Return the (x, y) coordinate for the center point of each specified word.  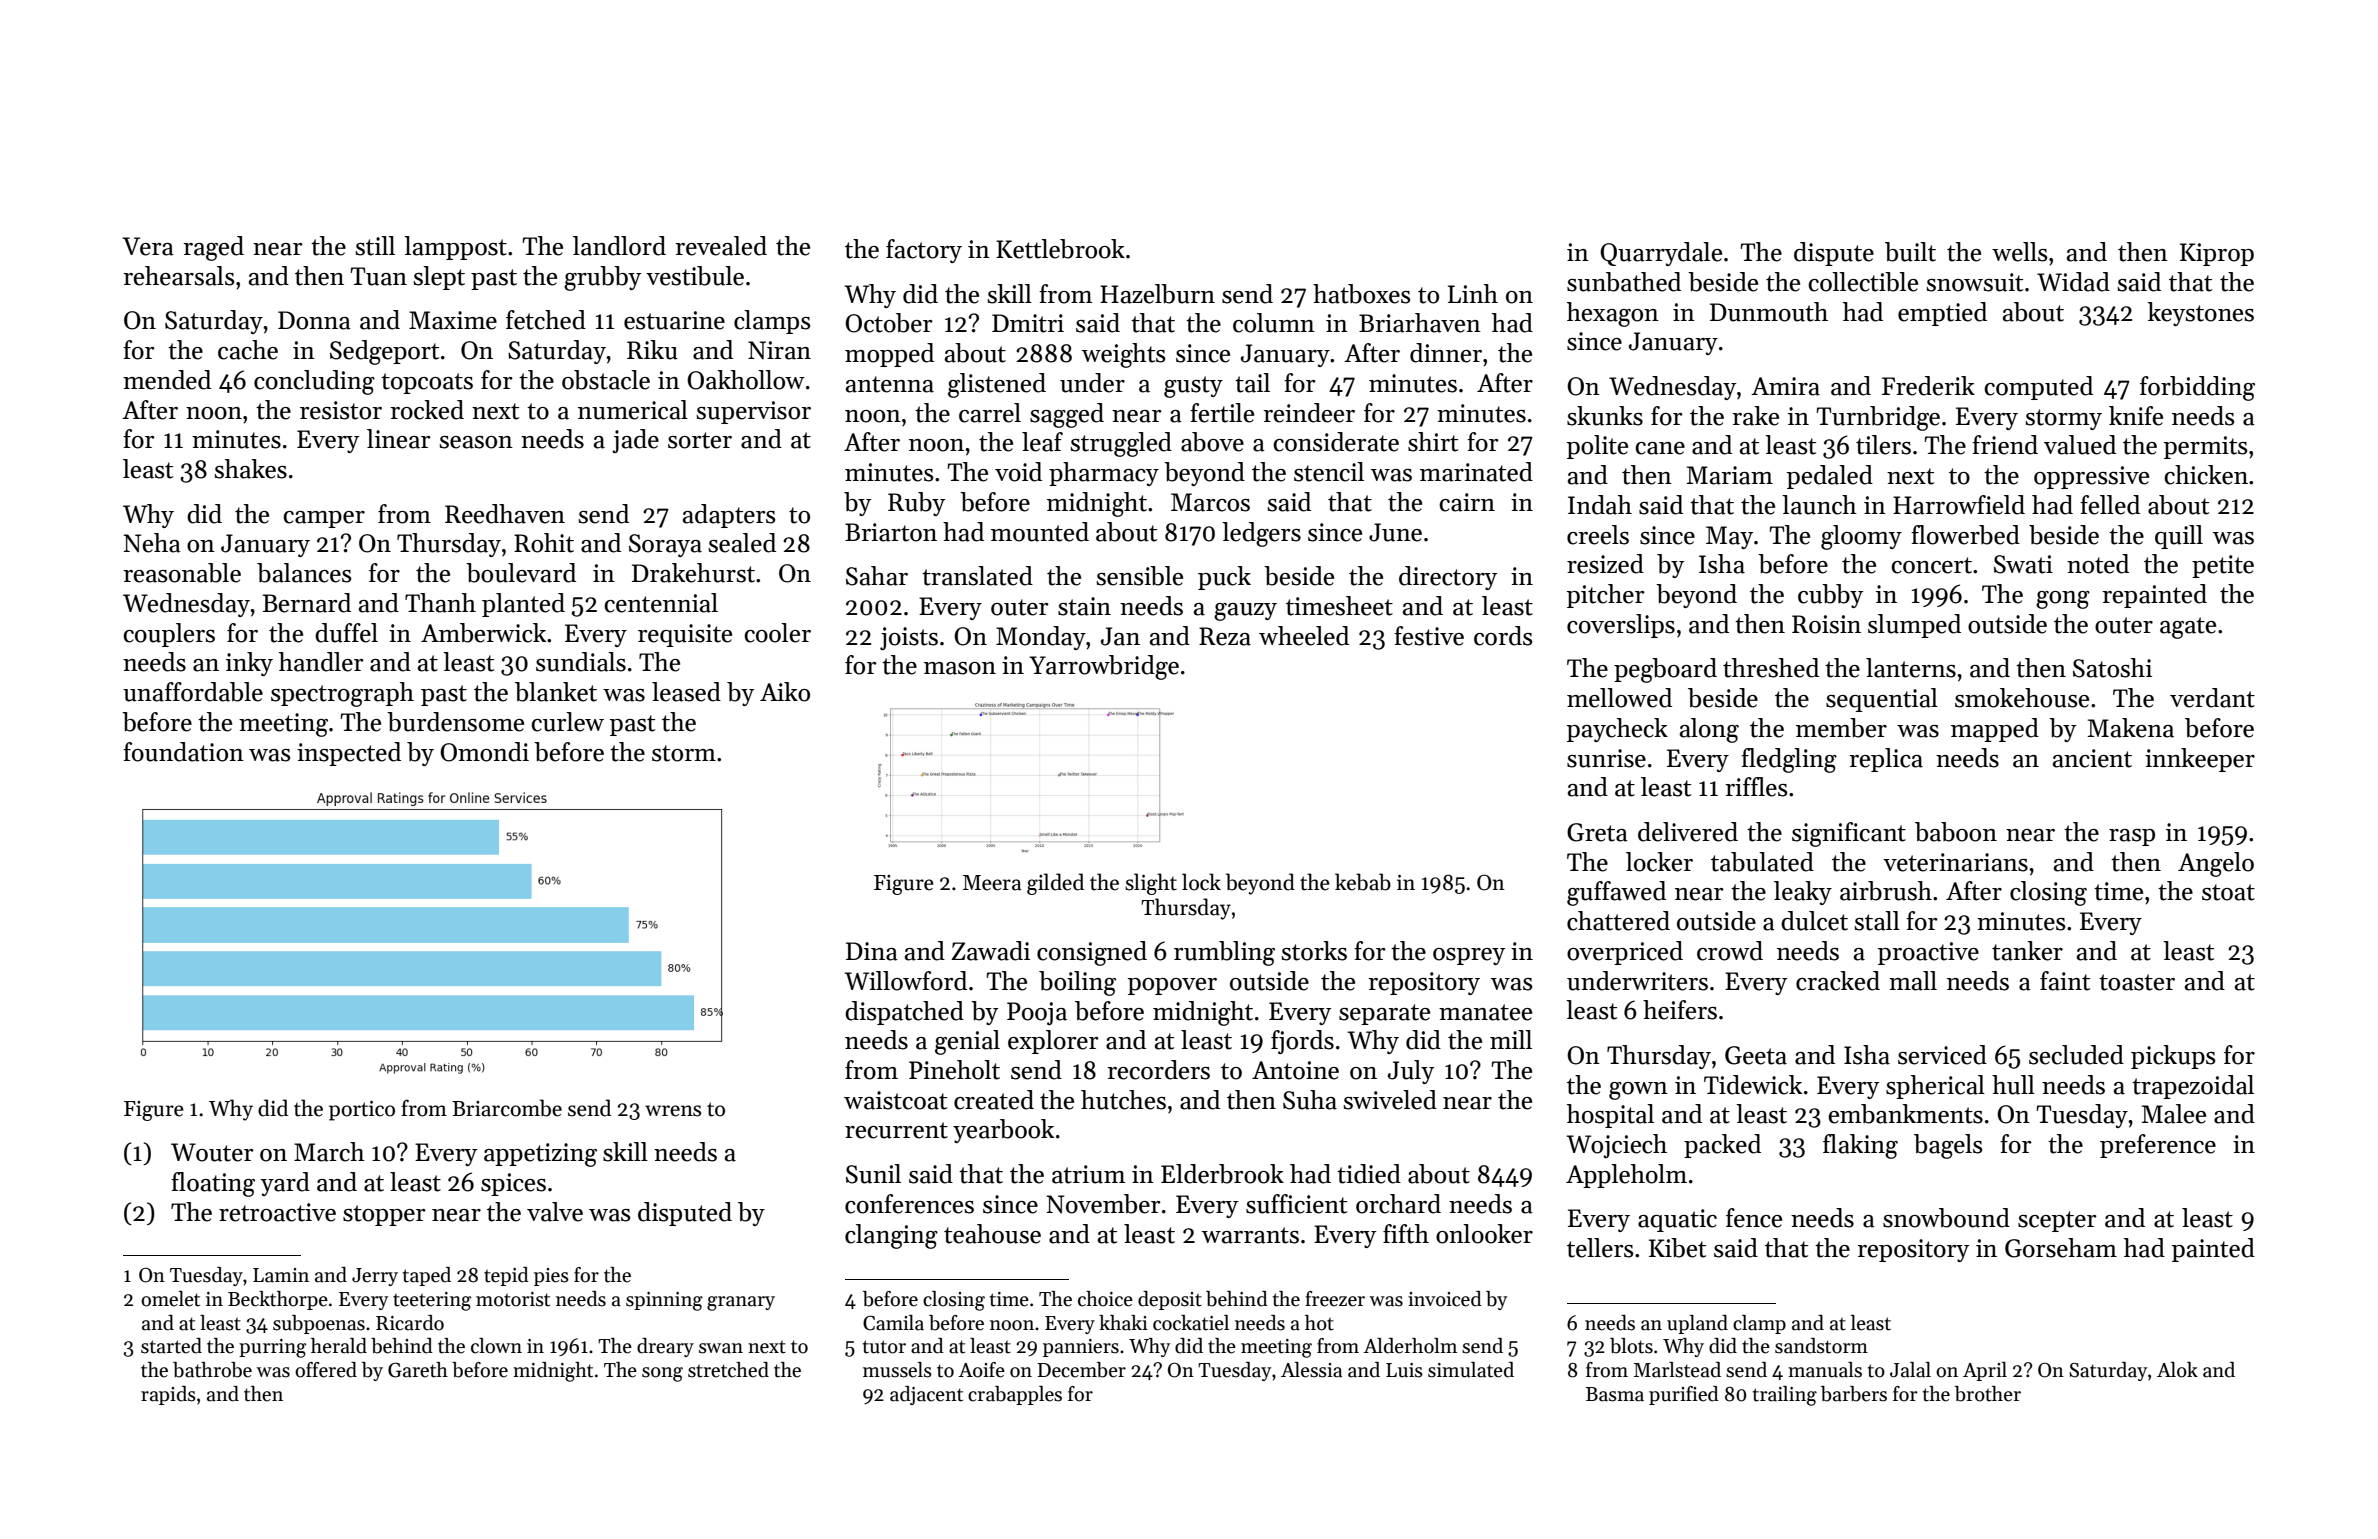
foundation (183, 752)
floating (213, 1184)
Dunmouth (1769, 312)
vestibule (695, 276)
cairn (1467, 502)
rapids (168, 1395)
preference (2158, 1146)
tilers (1883, 445)
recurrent (896, 1130)
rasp (2132, 837)
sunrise (1606, 758)
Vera (148, 246)
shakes (250, 469)
